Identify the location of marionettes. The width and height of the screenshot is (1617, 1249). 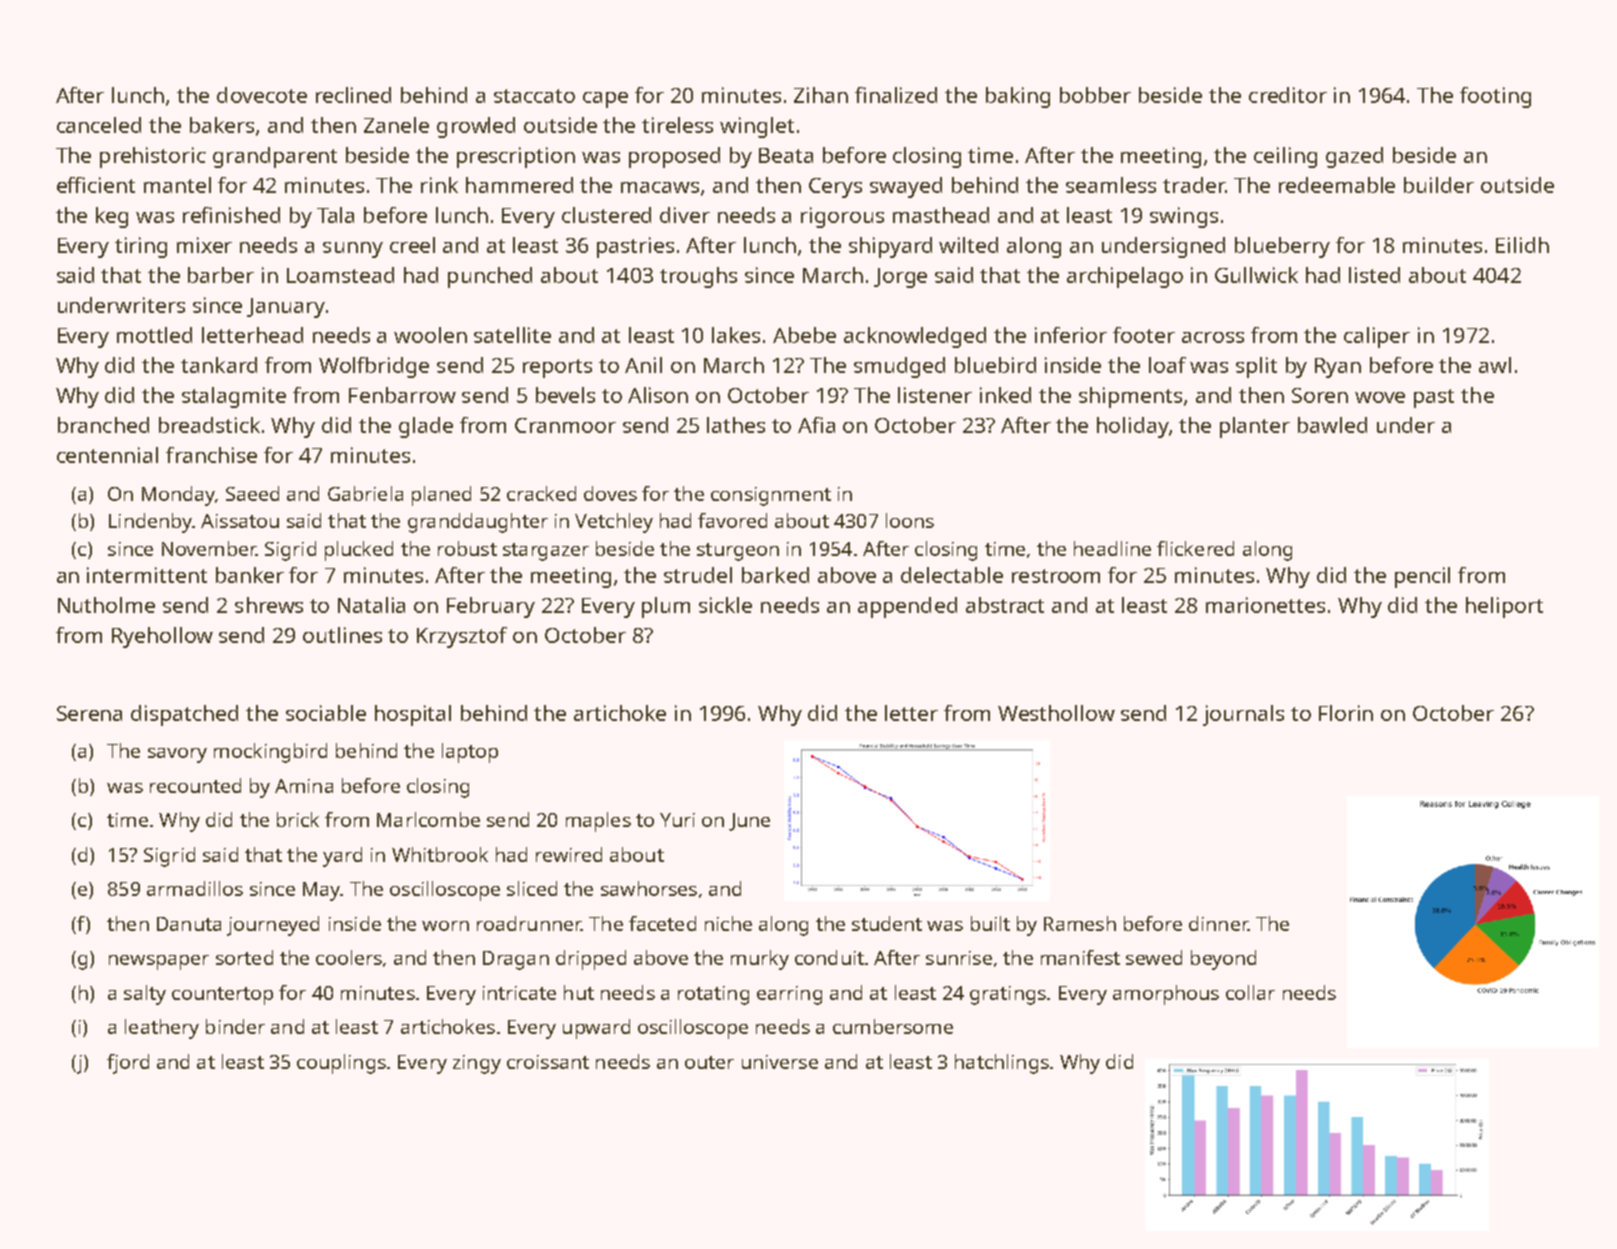
(1265, 605).
